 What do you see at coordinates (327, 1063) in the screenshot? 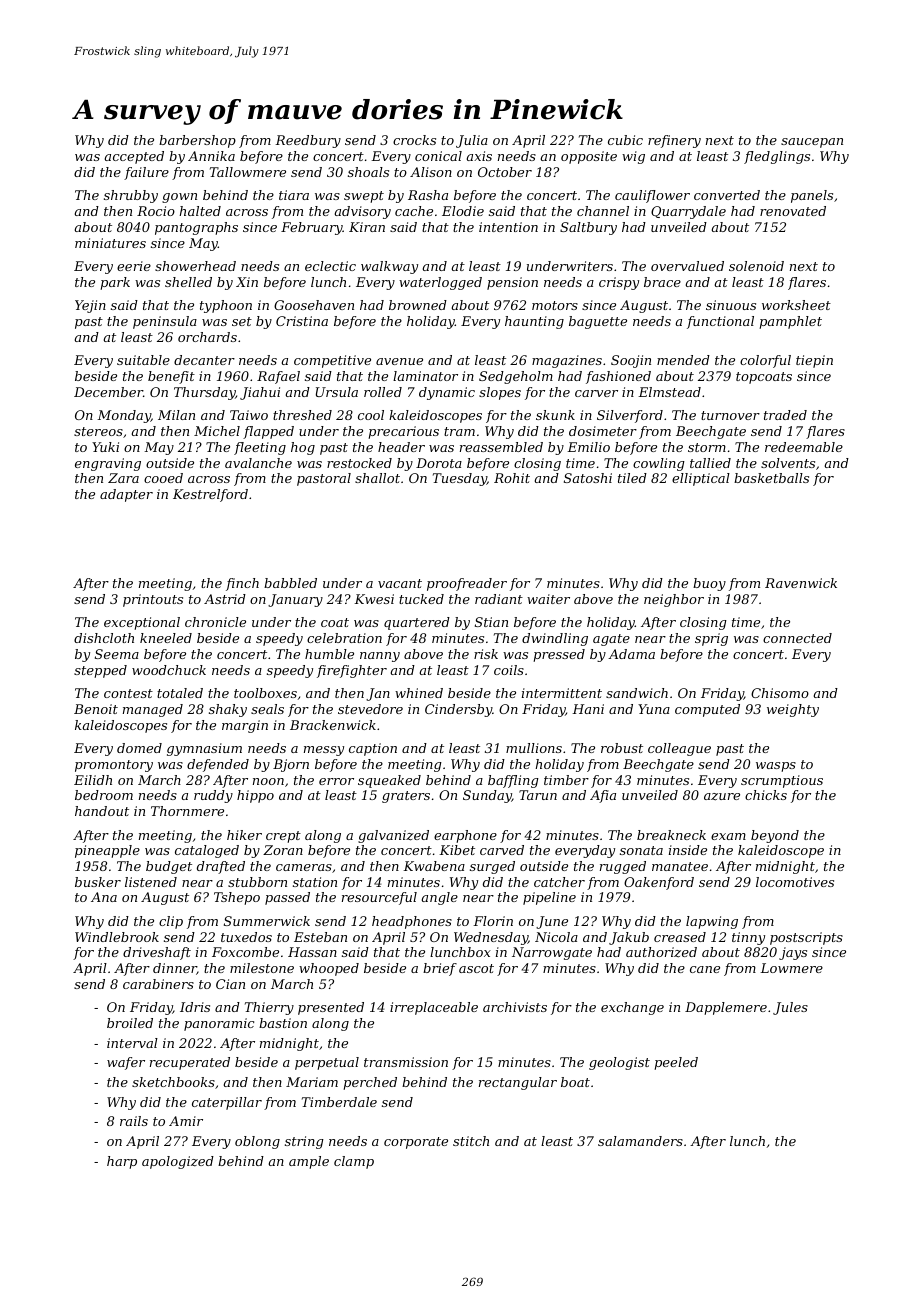
I see `perpetual` at bounding box center [327, 1063].
